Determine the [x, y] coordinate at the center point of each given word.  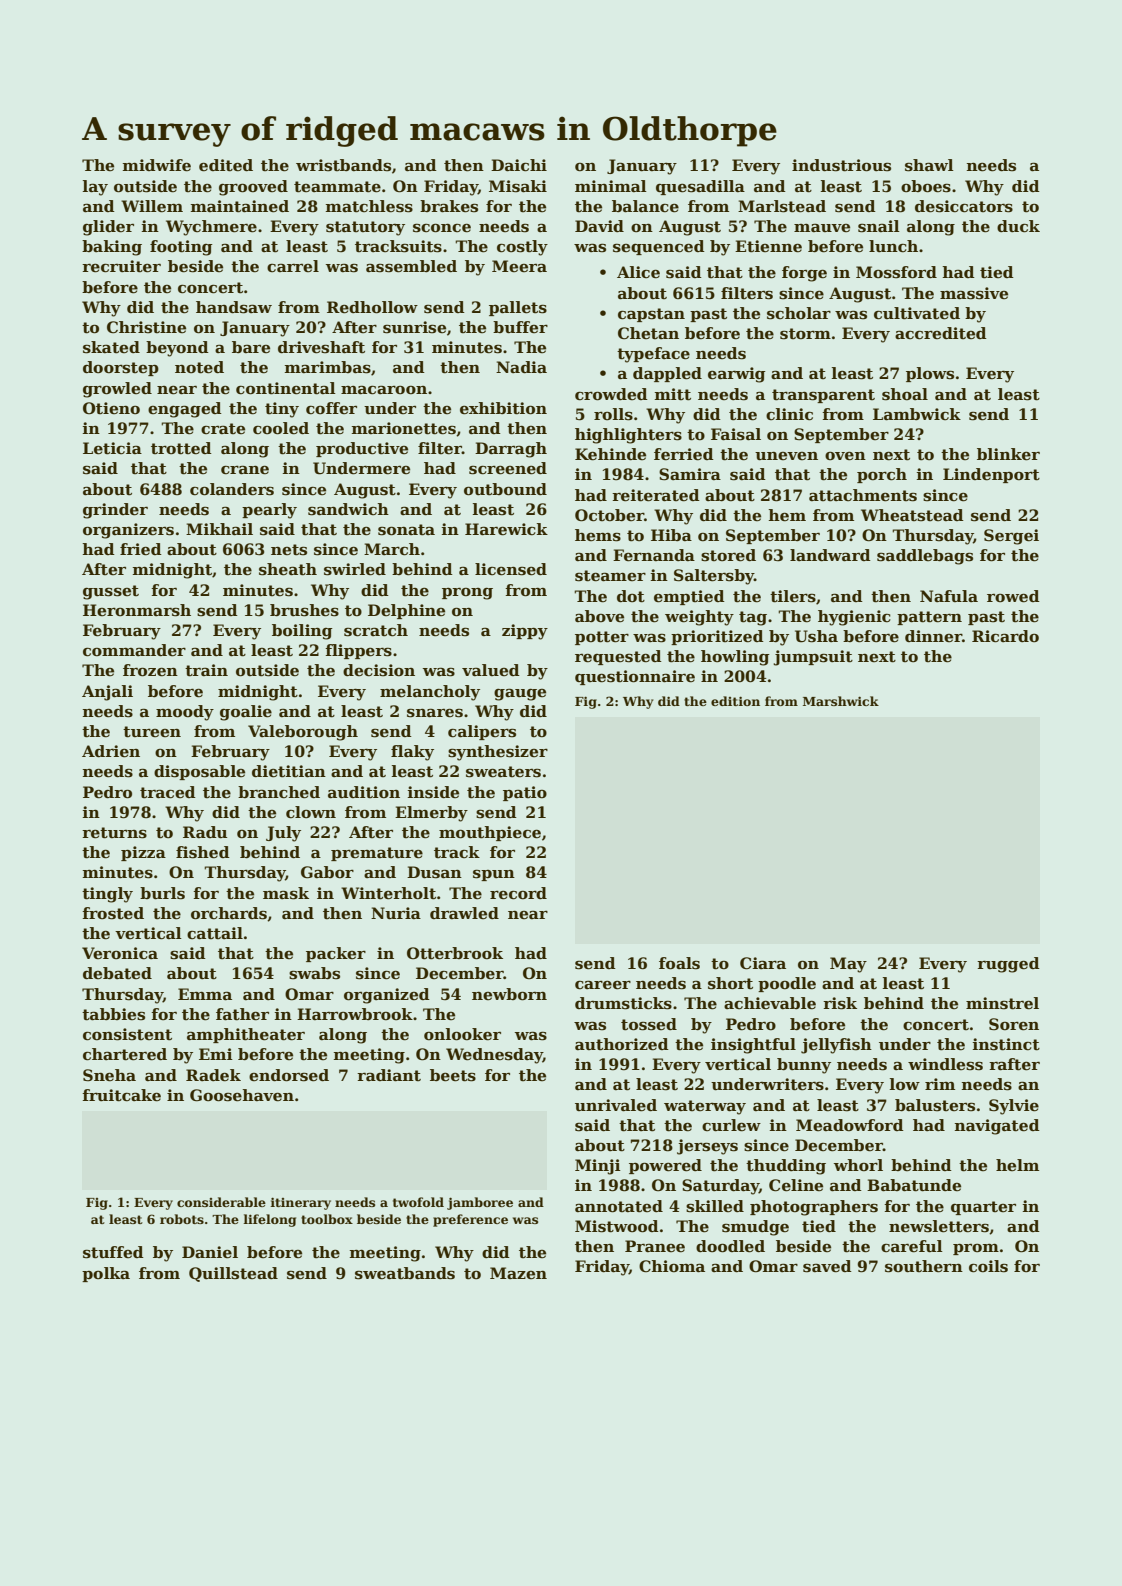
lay [95, 188]
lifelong [269, 1220]
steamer [610, 576]
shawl [929, 165]
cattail [215, 933]
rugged [1008, 965]
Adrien [111, 751]
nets [289, 550]
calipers [482, 732]
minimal [611, 186]
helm [1017, 1165]
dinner [933, 636]
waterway [705, 1107]
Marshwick [841, 701]
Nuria [396, 913]
